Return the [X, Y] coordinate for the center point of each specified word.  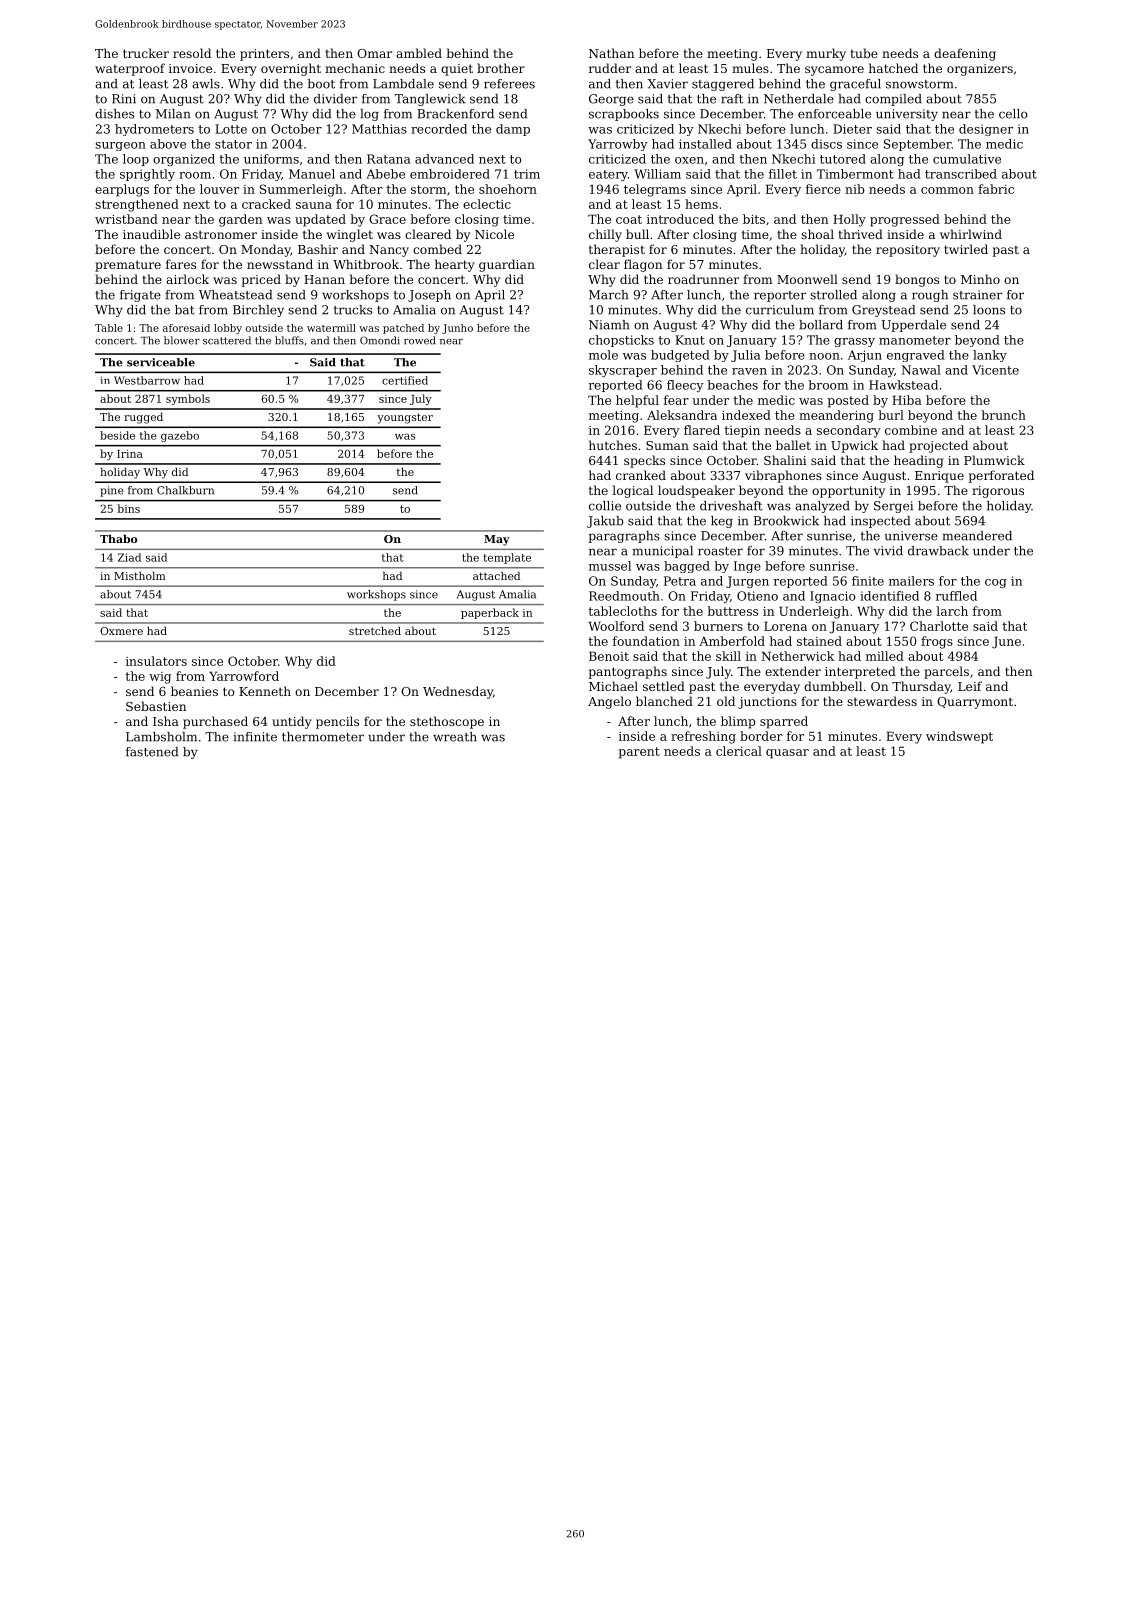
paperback [490, 613]
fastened [152, 752]
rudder [610, 68]
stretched [375, 630]
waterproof [130, 69]
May [497, 540]
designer [986, 130]
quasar [787, 754]
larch [952, 611]
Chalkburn [185, 490]
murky [826, 54]
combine [911, 430]
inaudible [151, 234]
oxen [689, 160]
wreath [455, 737]
